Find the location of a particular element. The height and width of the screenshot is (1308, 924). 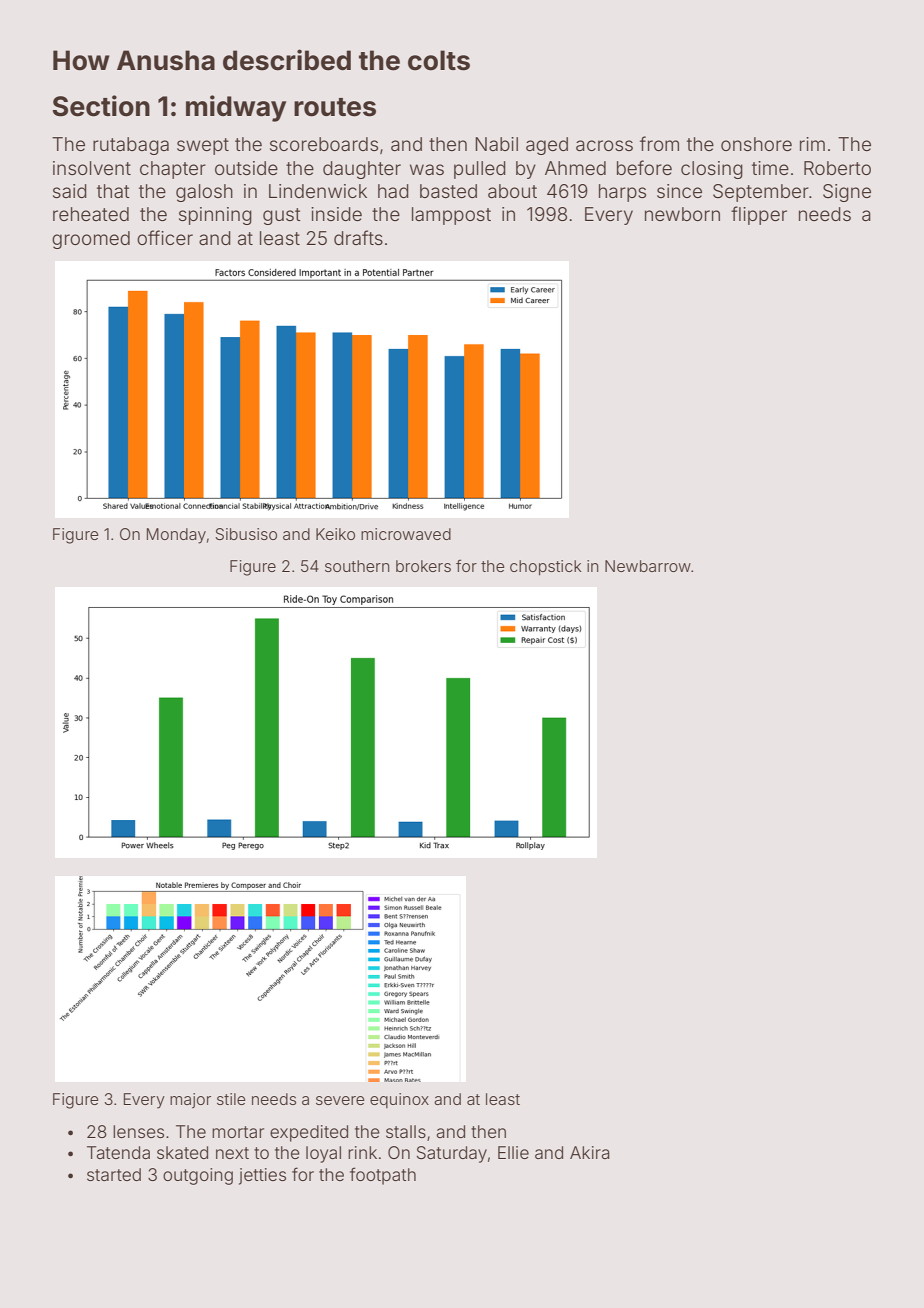

Ellie is located at coordinates (513, 1152).
